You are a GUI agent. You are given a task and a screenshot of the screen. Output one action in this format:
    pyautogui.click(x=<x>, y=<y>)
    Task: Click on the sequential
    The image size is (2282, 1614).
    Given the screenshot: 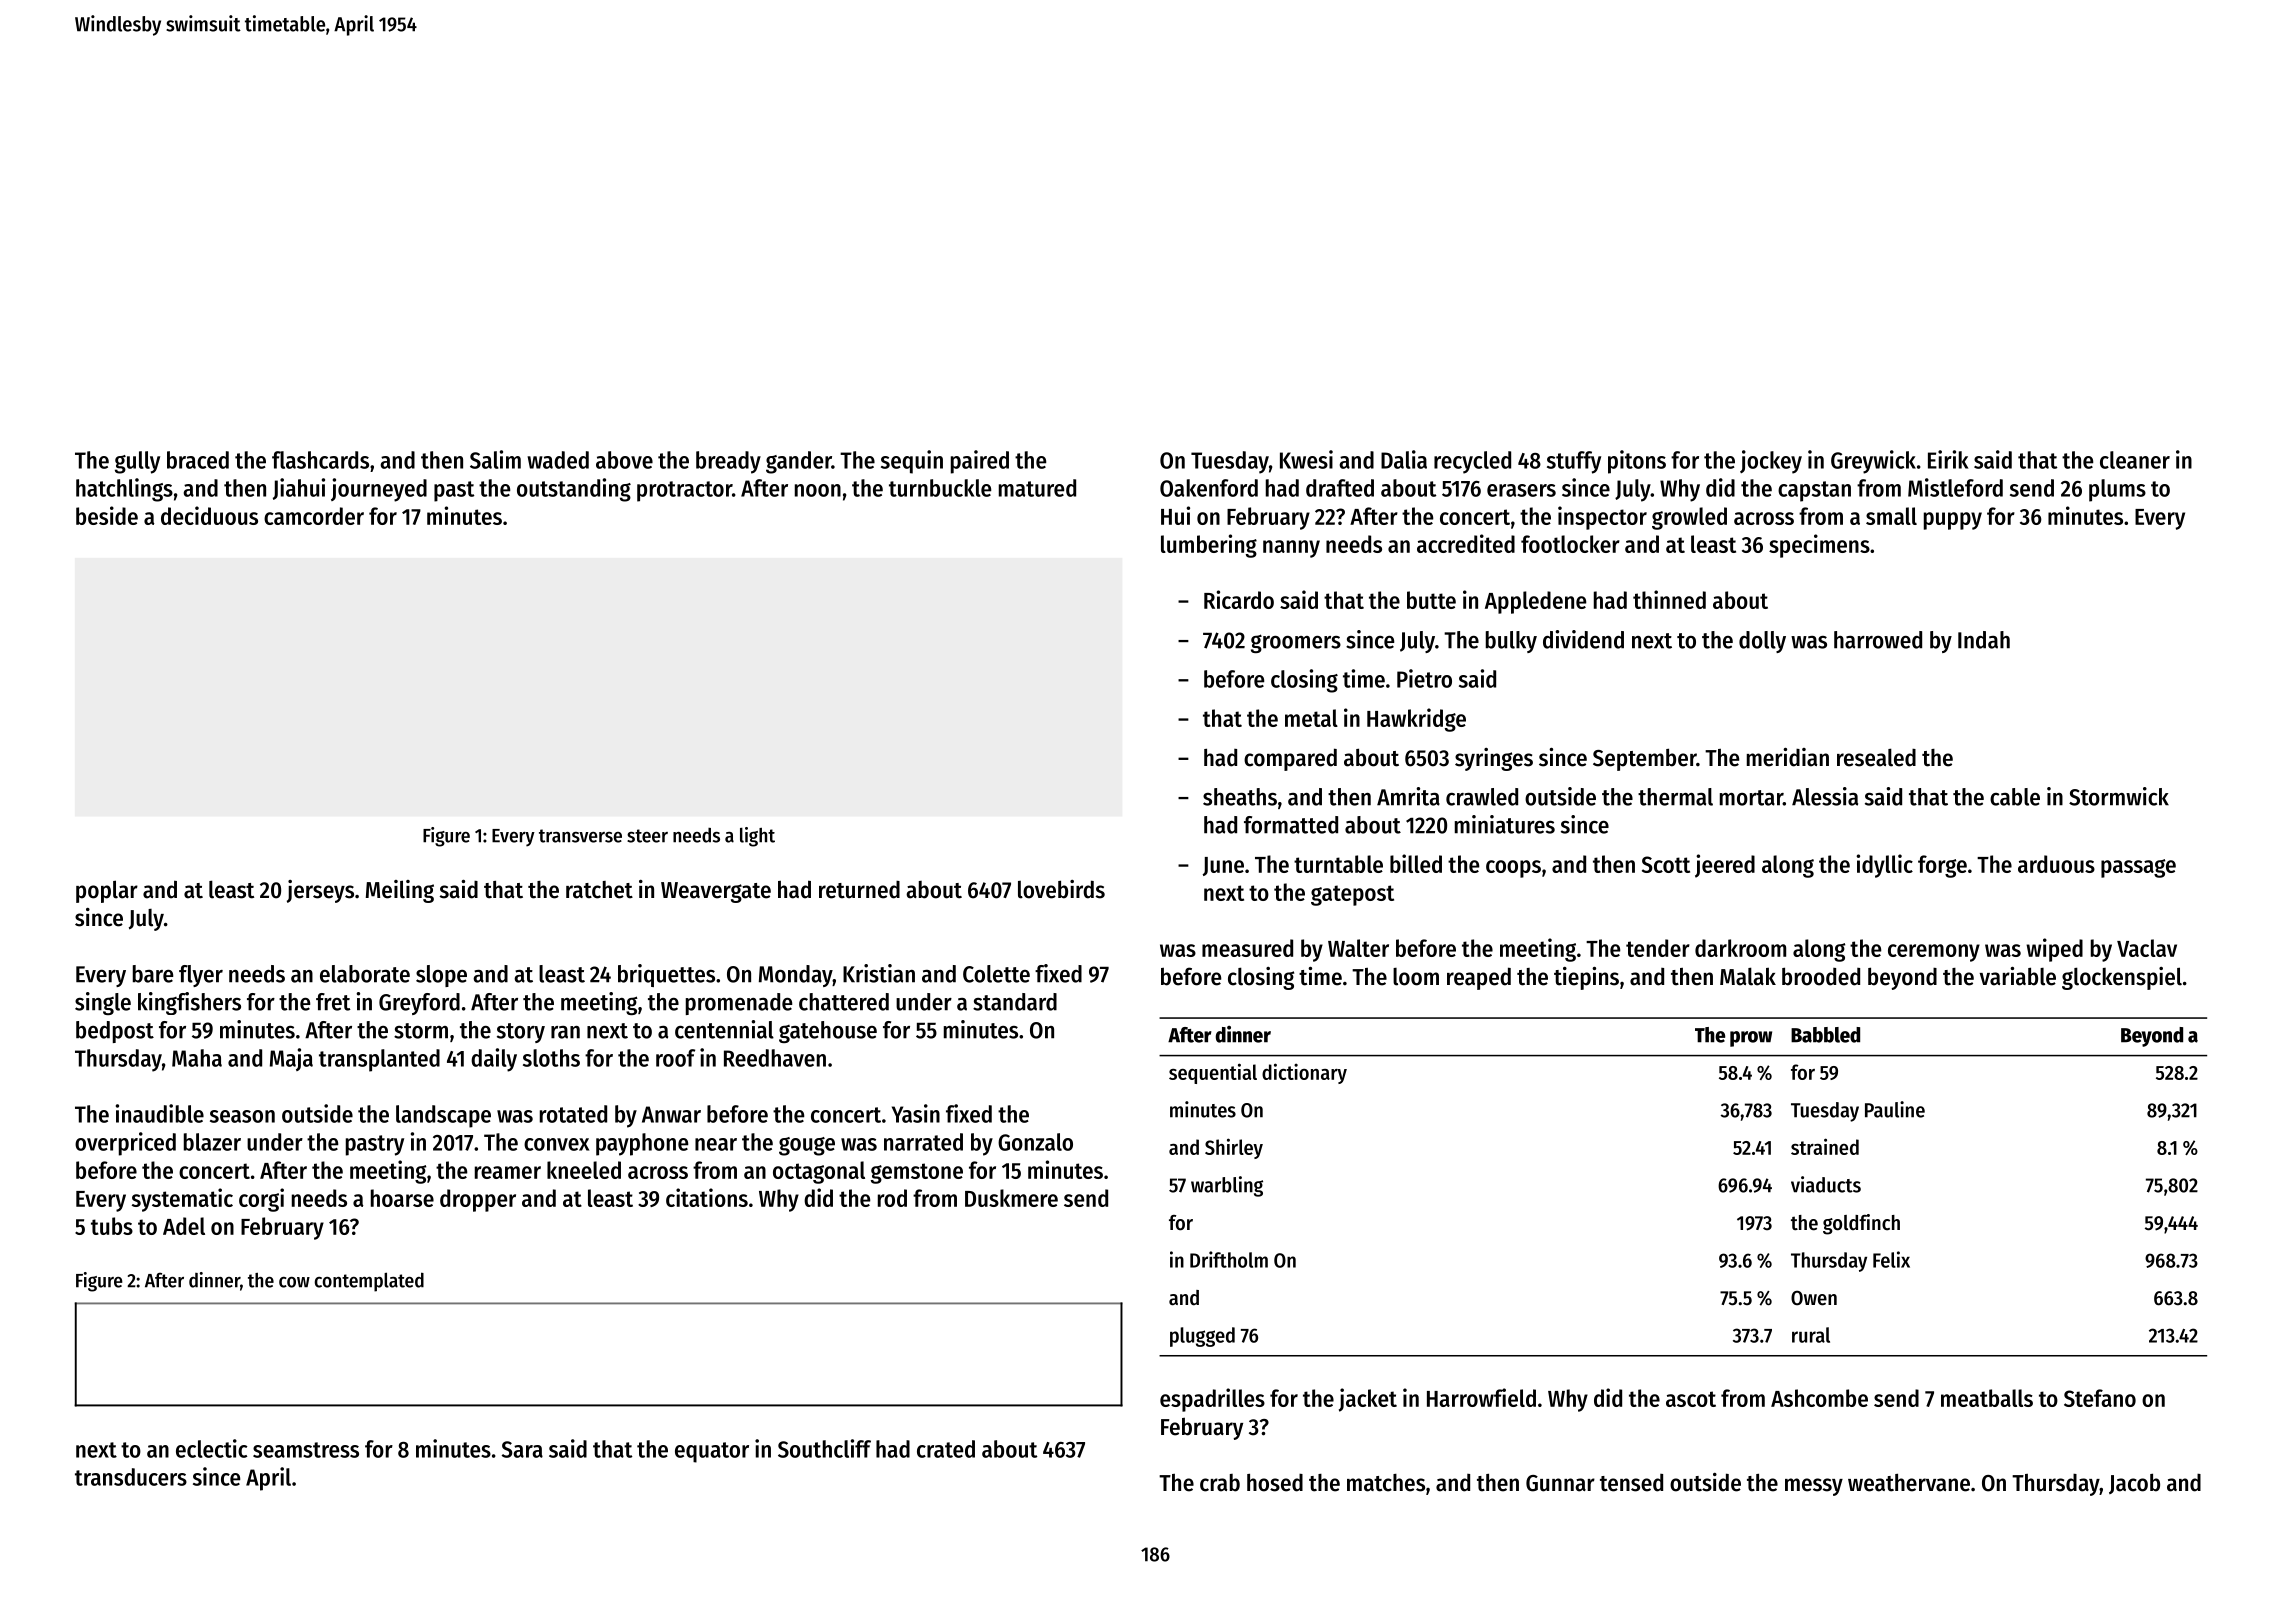 What is the action you would take?
    pyautogui.click(x=1213, y=1073)
